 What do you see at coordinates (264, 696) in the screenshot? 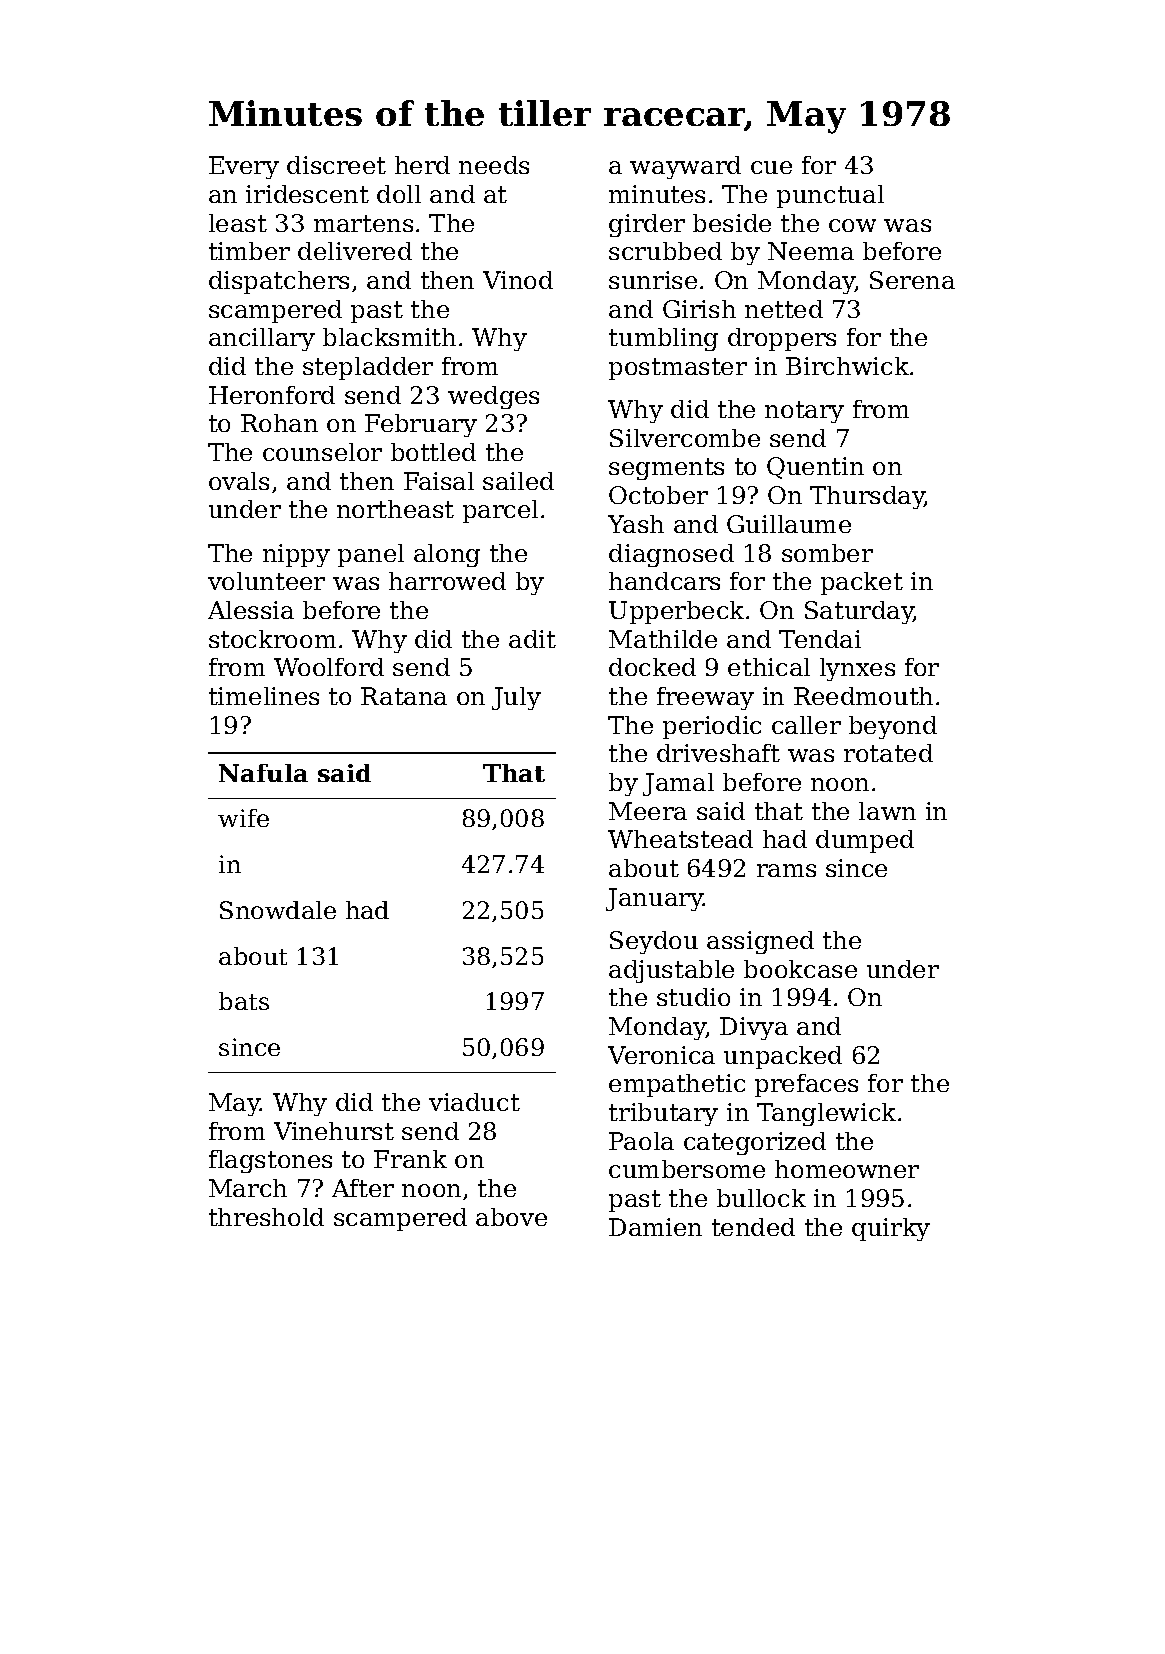
I see `timelines` at bounding box center [264, 696].
